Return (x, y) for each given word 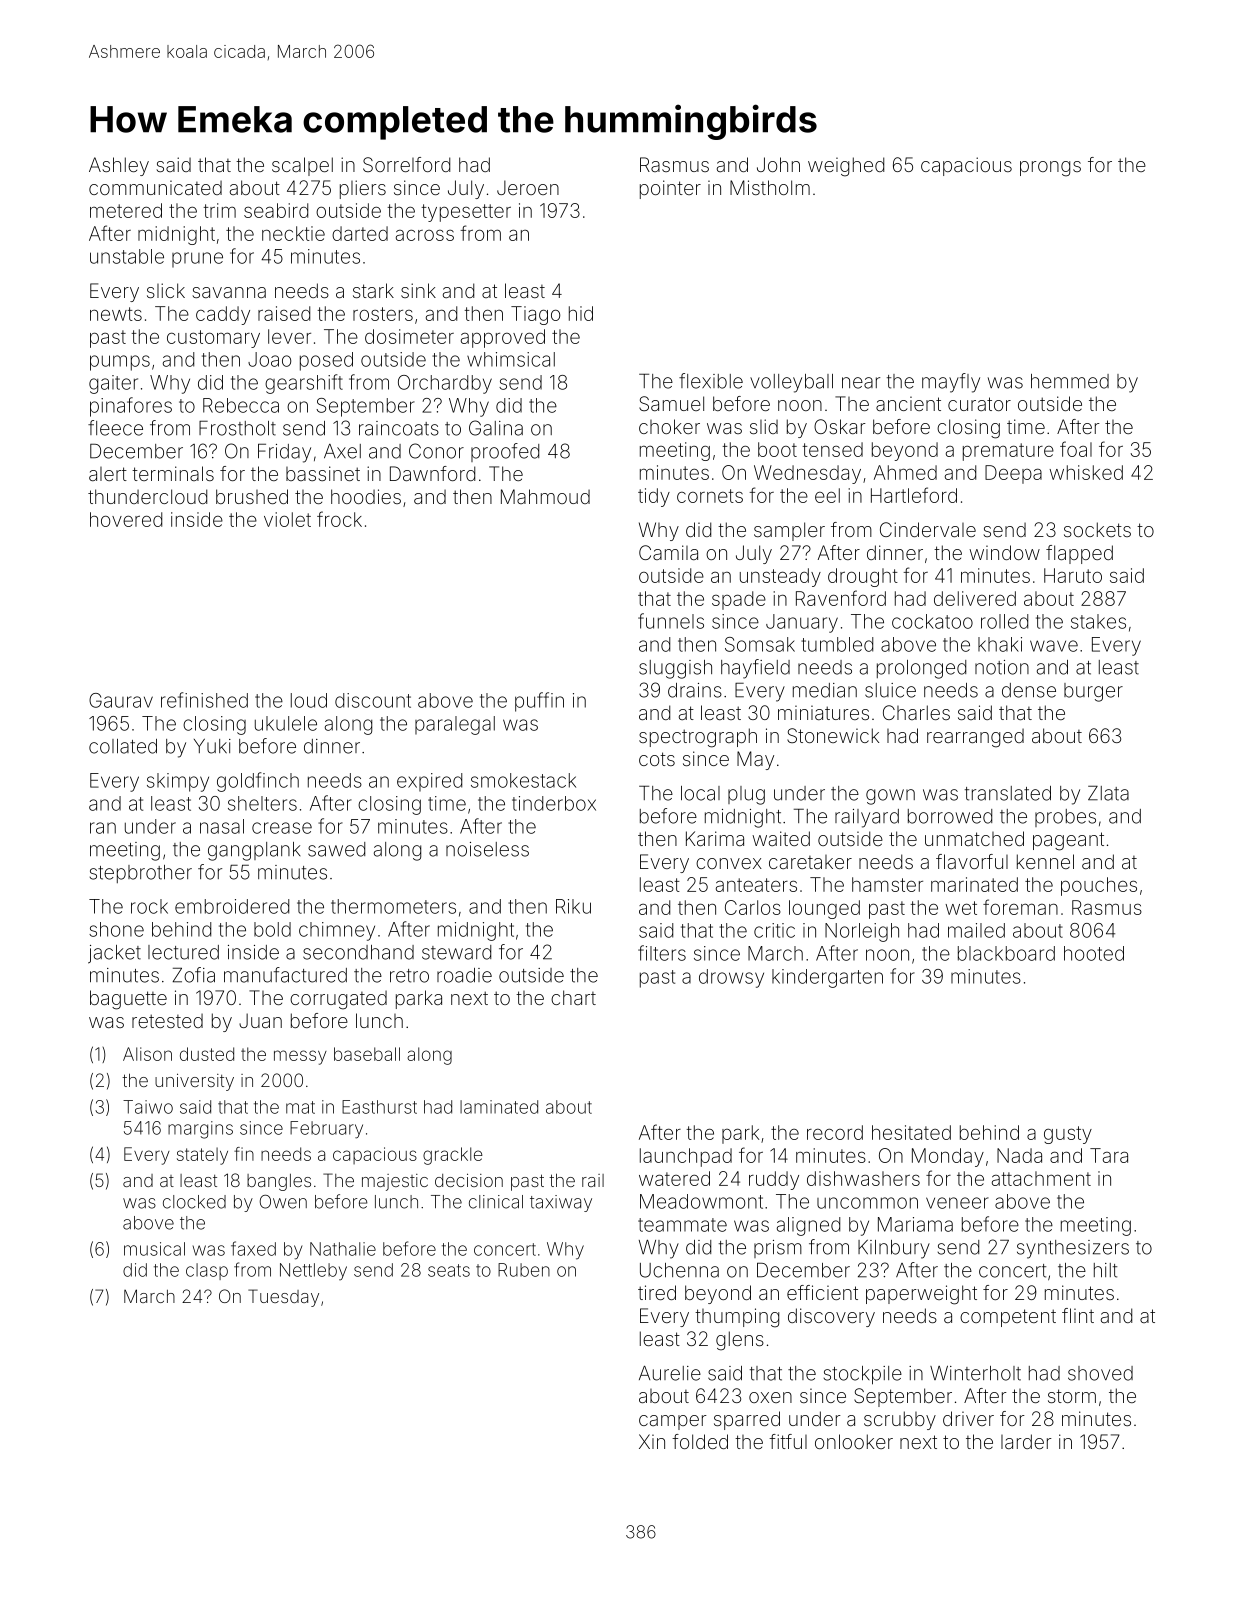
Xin (652, 1441)
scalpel (302, 166)
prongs (1050, 169)
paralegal (455, 725)
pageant (1068, 841)
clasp (207, 1271)
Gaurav (121, 700)
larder (1026, 1441)
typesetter (466, 213)
